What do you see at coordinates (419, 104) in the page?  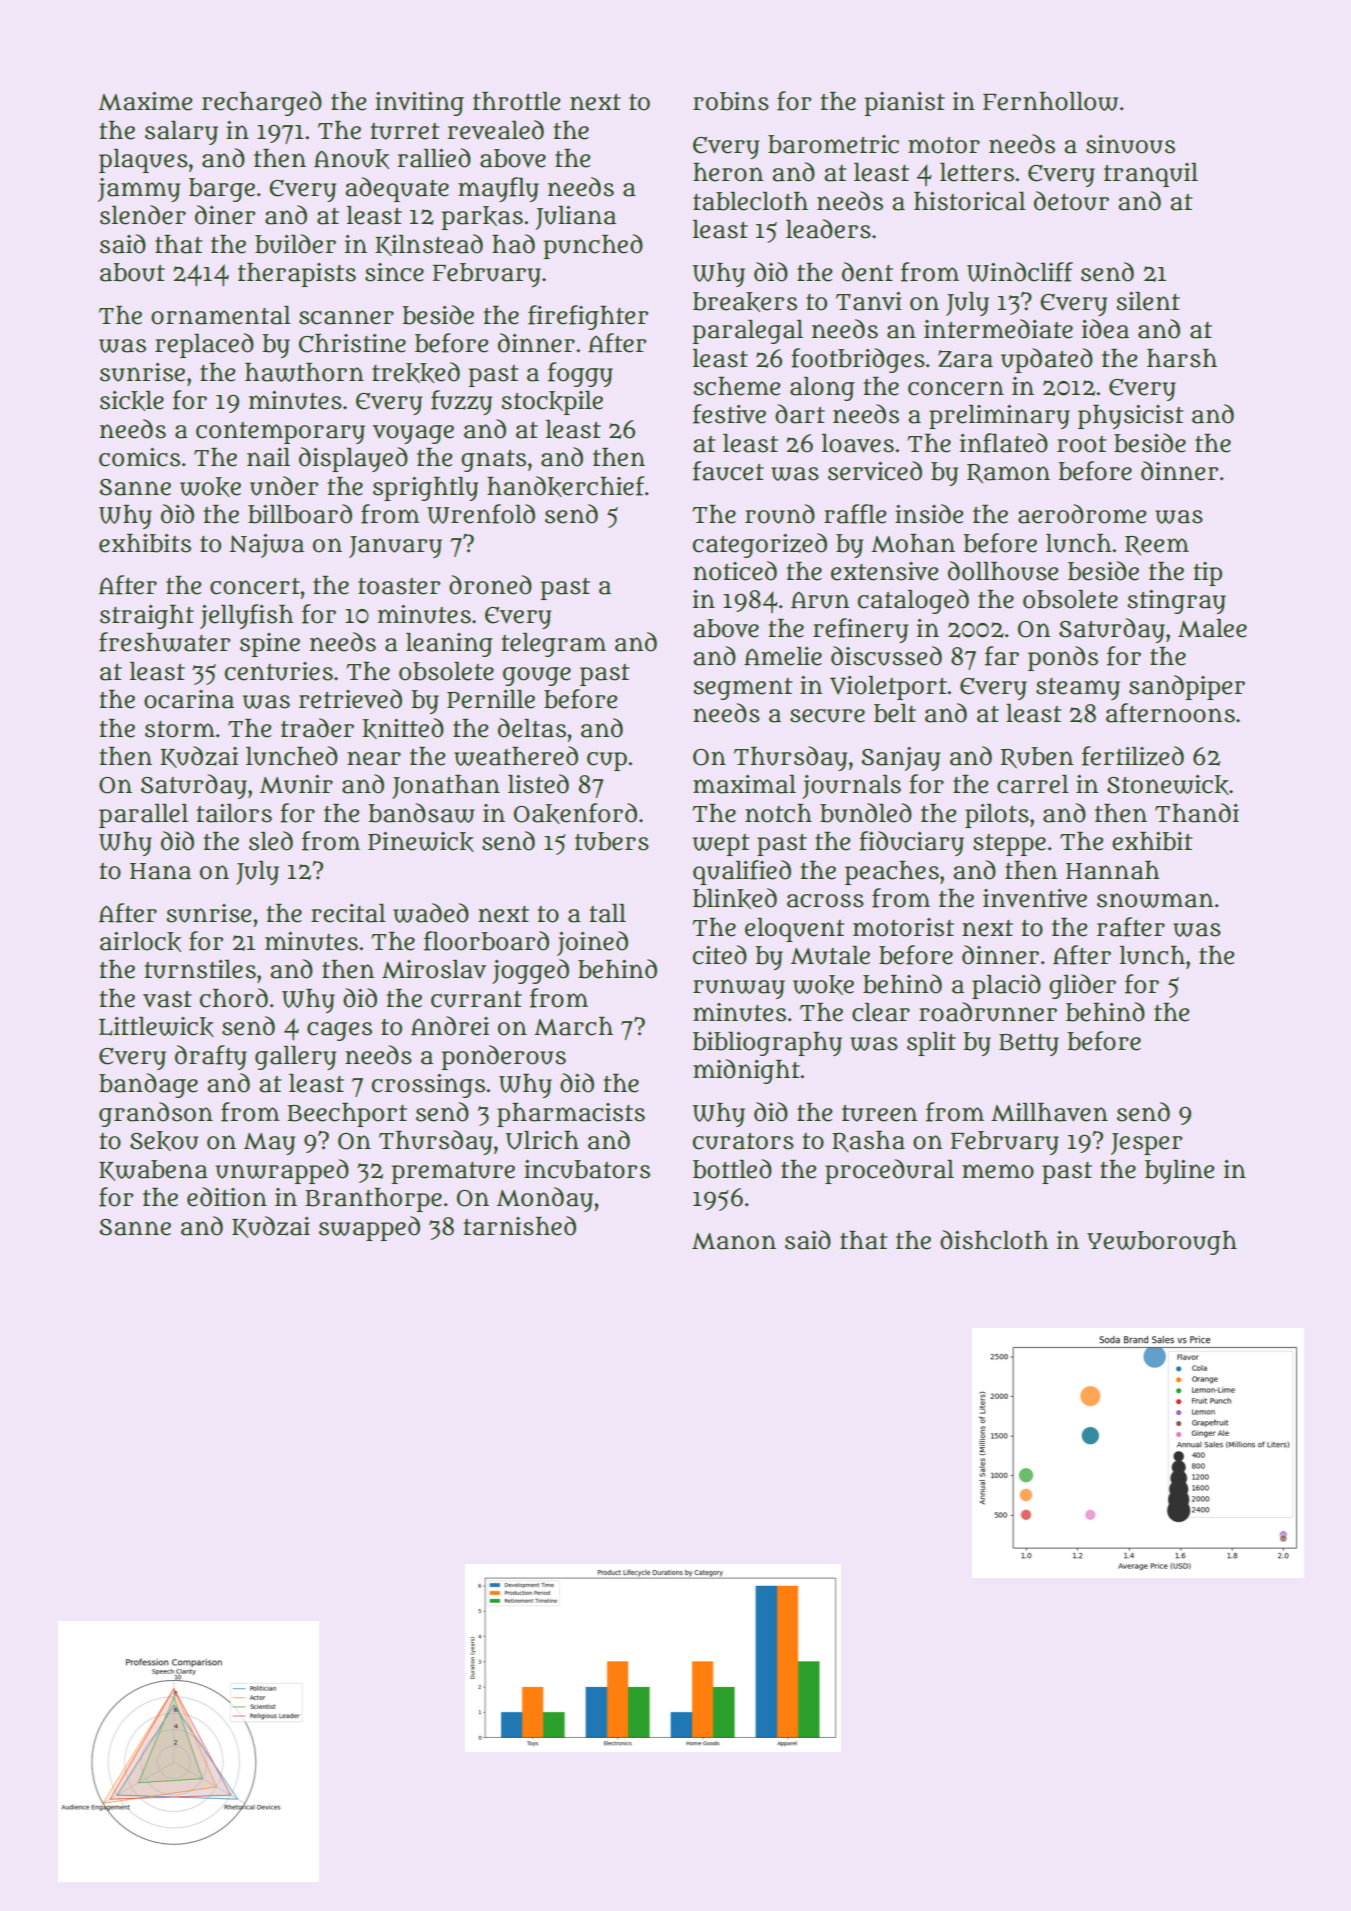 I see `inviting` at bounding box center [419, 104].
